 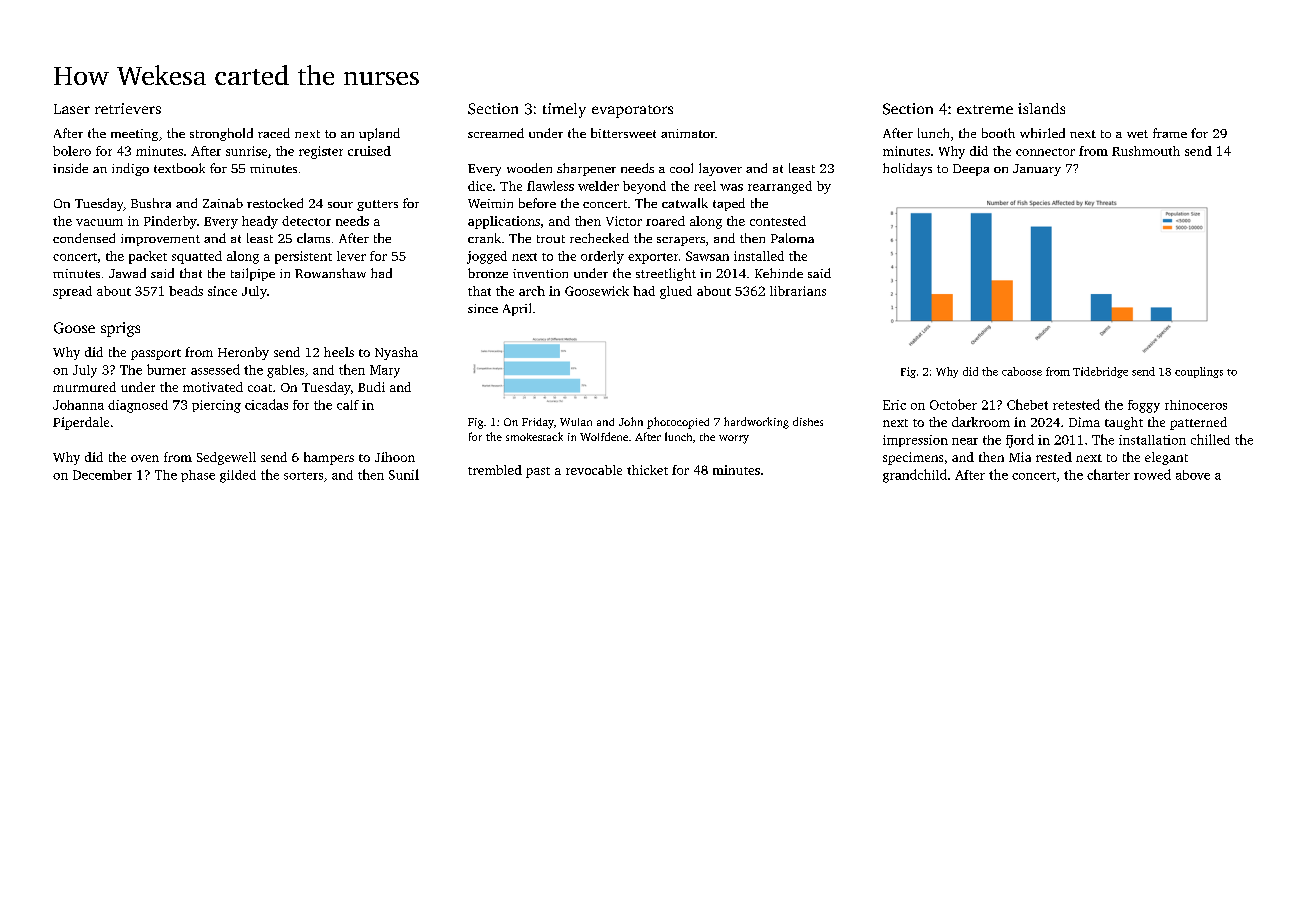 What do you see at coordinates (226, 458) in the screenshot?
I see `Sedgewell` at bounding box center [226, 458].
